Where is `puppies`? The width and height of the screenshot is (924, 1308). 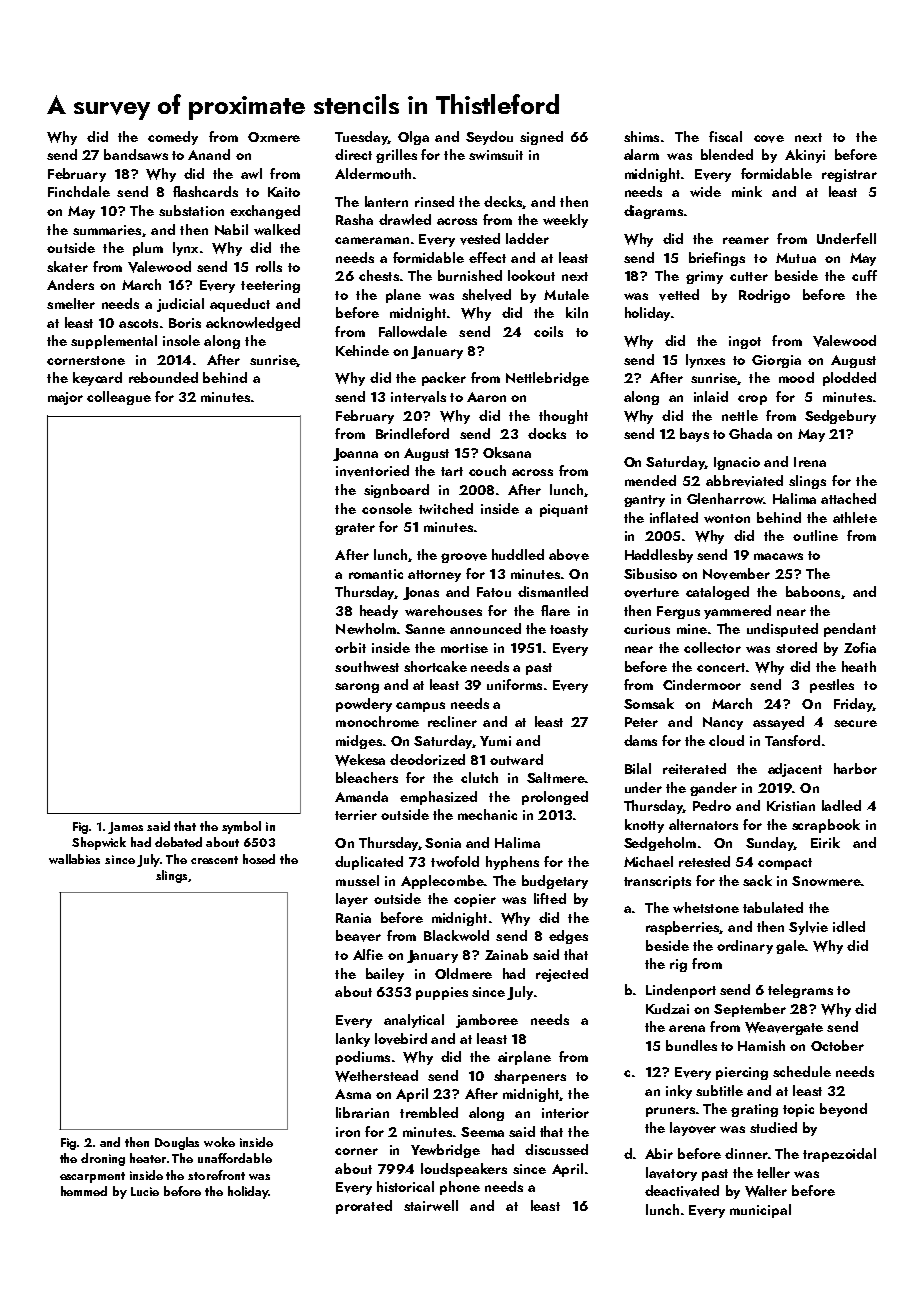 puppies is located at coordinates (442, 993).
